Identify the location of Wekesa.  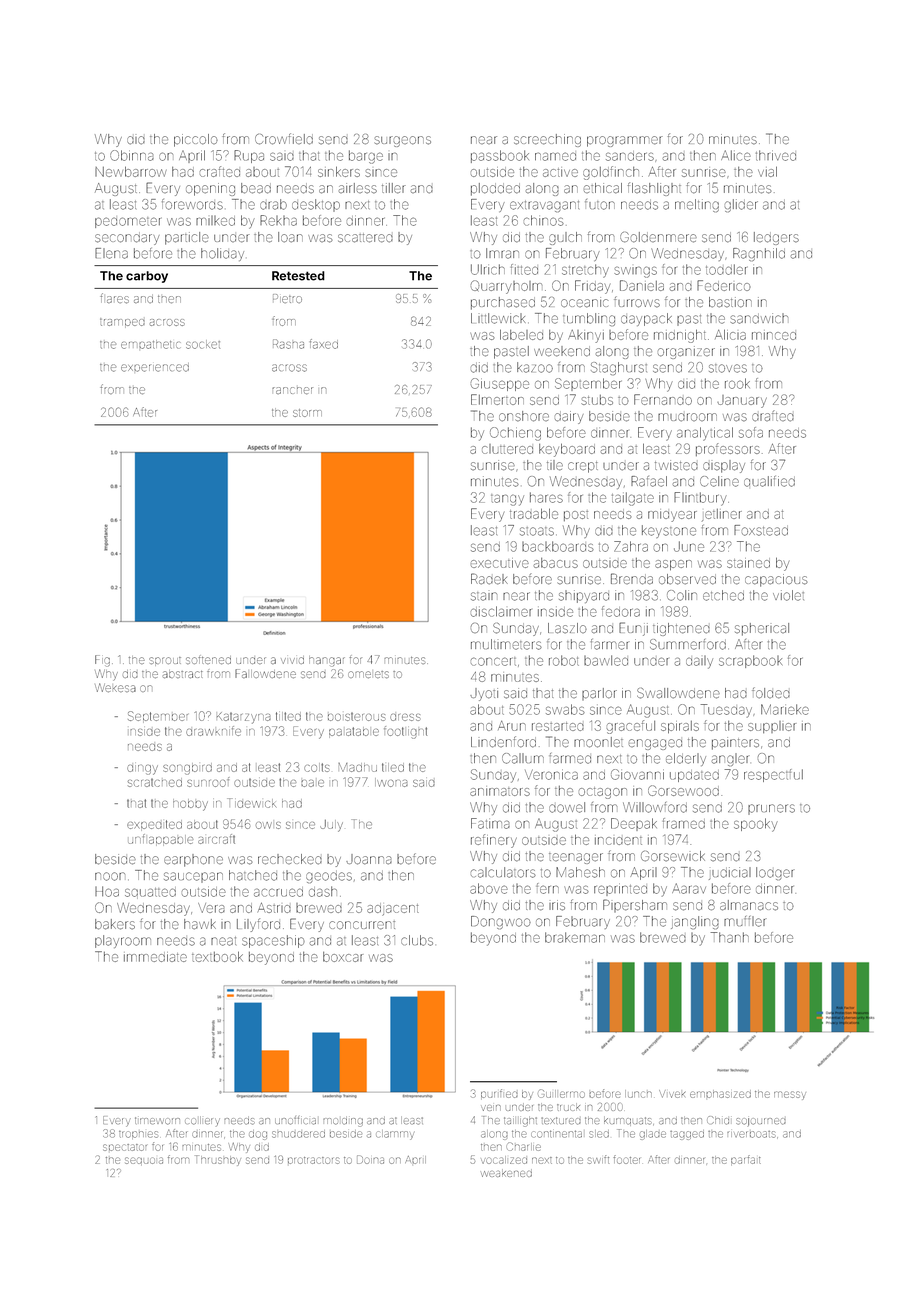
(115, 687).
